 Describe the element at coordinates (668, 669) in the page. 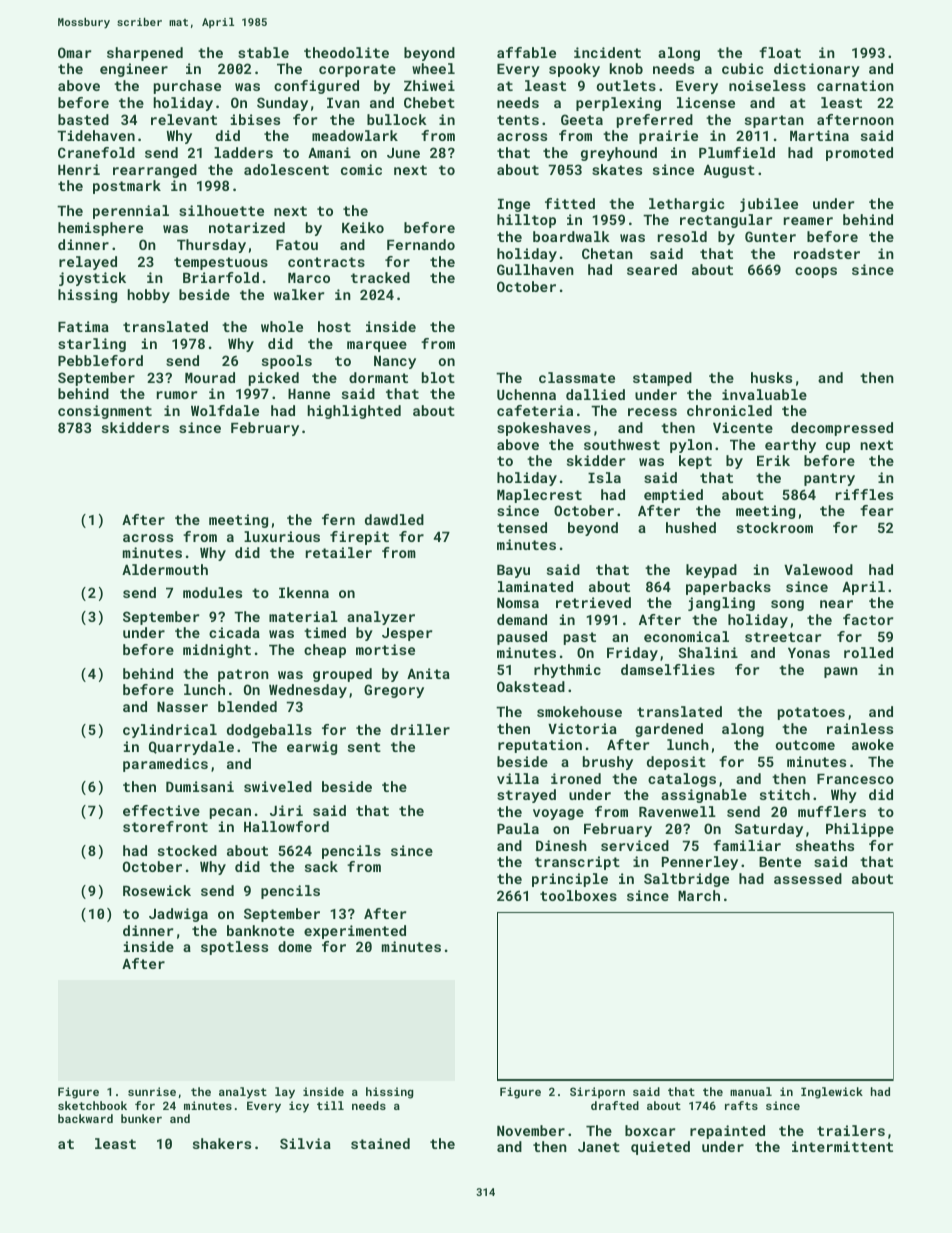

I see `damselflies` at that location.
